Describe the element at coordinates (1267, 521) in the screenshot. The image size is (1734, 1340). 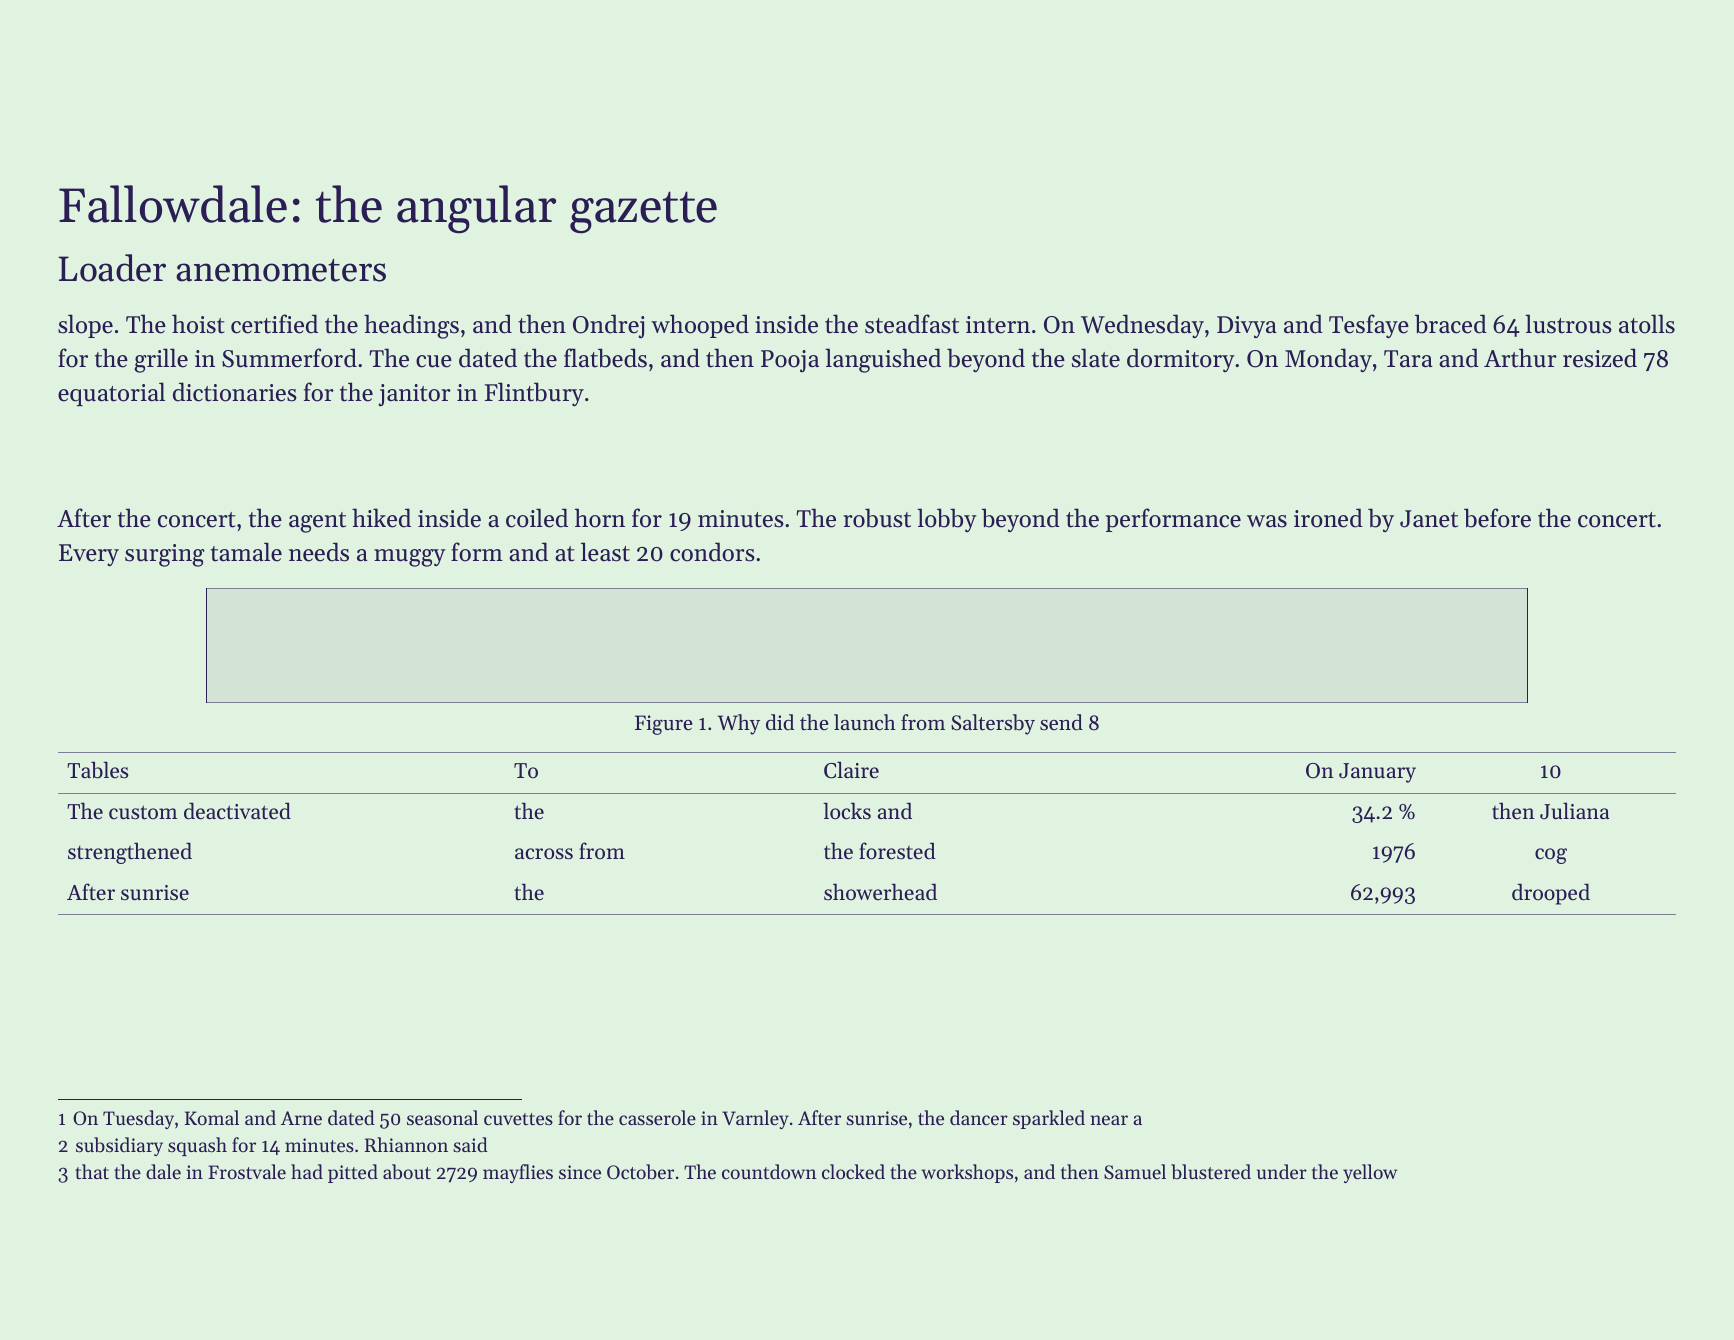
I see `was` at that location.
